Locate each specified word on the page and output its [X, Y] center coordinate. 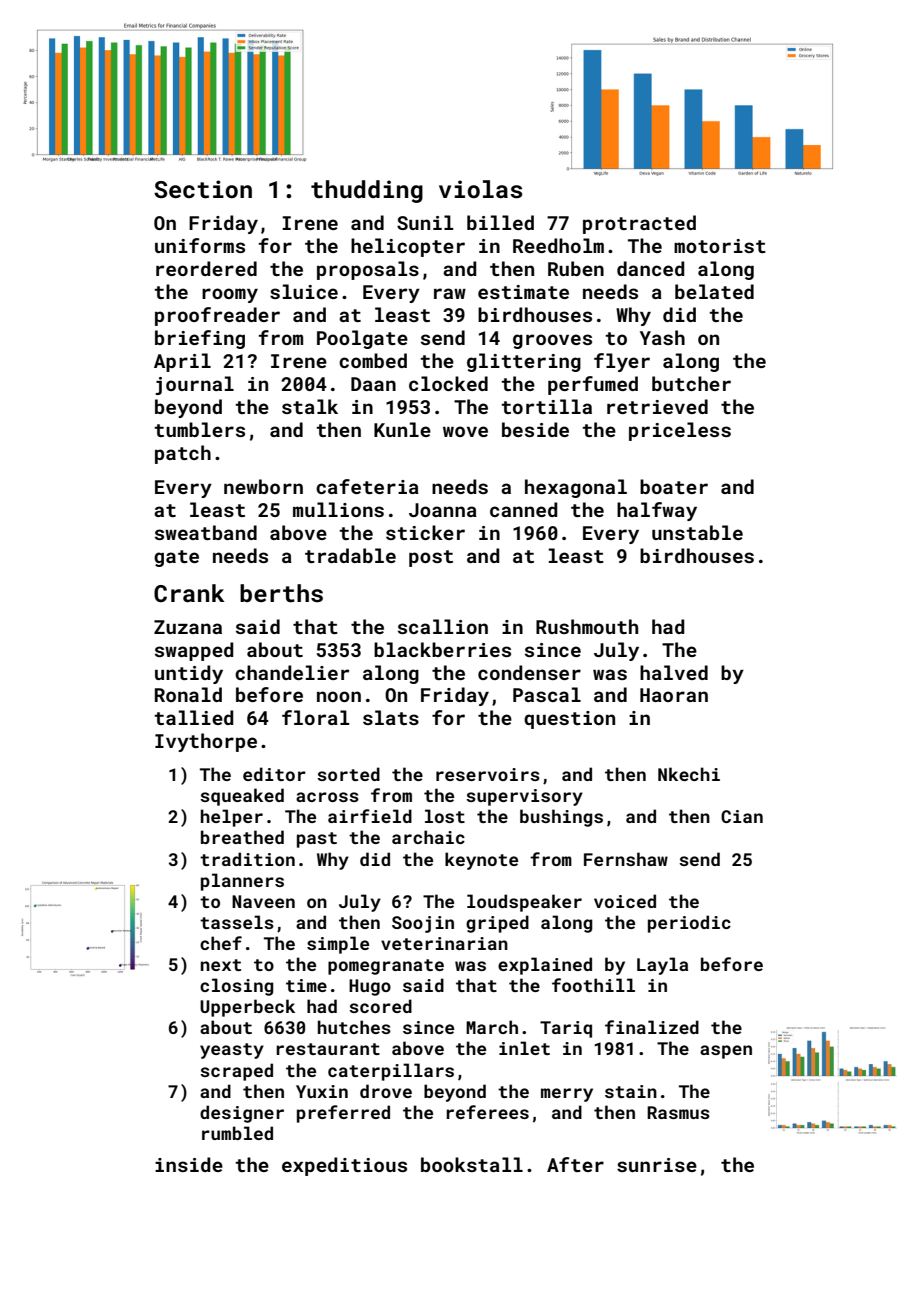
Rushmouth [587, 626]
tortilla [547, 406]
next [221, 965]
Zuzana [188, 627]
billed [500, 222]
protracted [639, 224]
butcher [691, 383]
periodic [689, 924]
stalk [310, 406]
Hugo [370, 987]
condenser [529, 672]
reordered [206, 268]
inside [189, 1164]
